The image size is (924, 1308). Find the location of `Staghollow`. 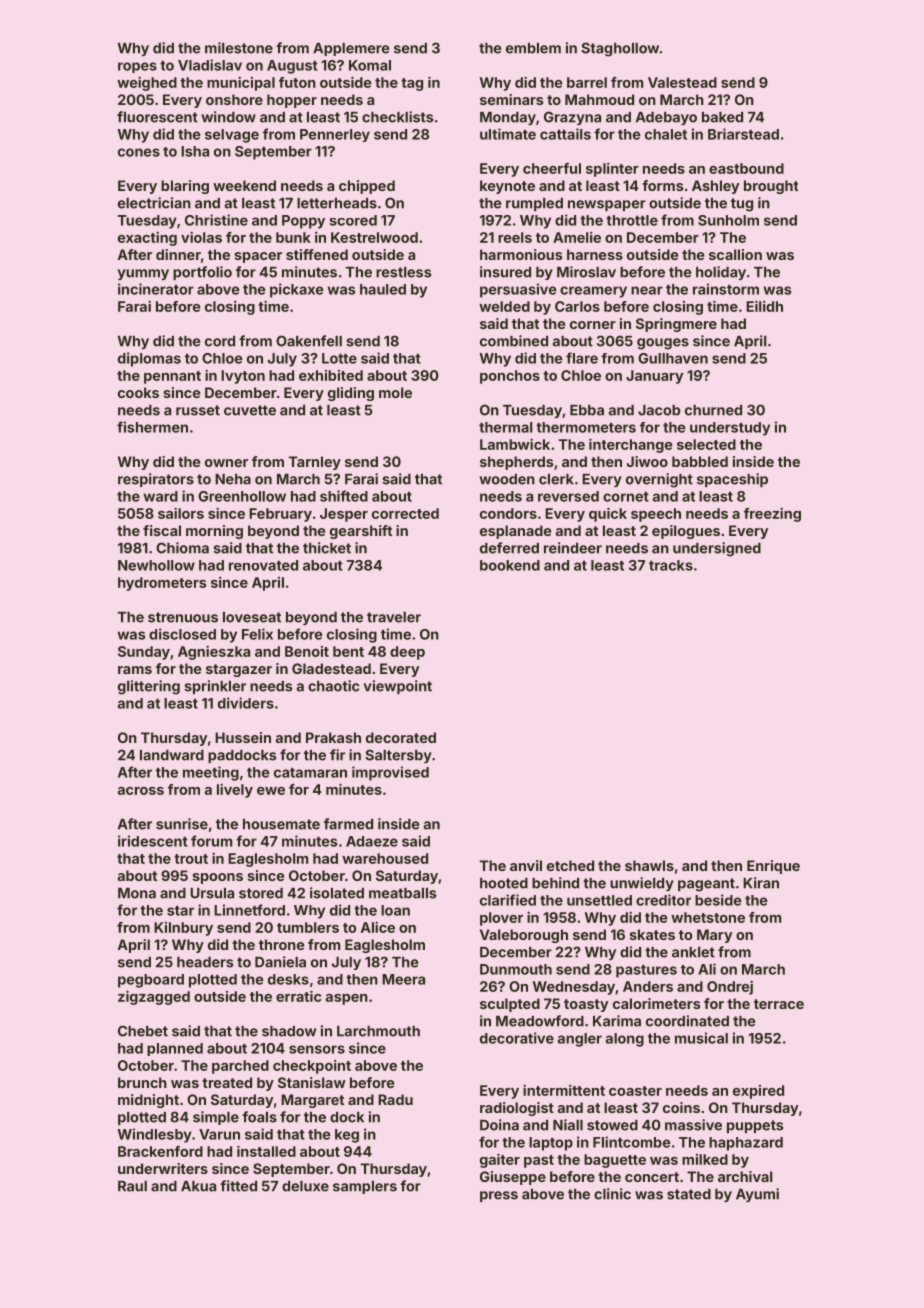

Staghollow is located at coordinates (620, 49).
